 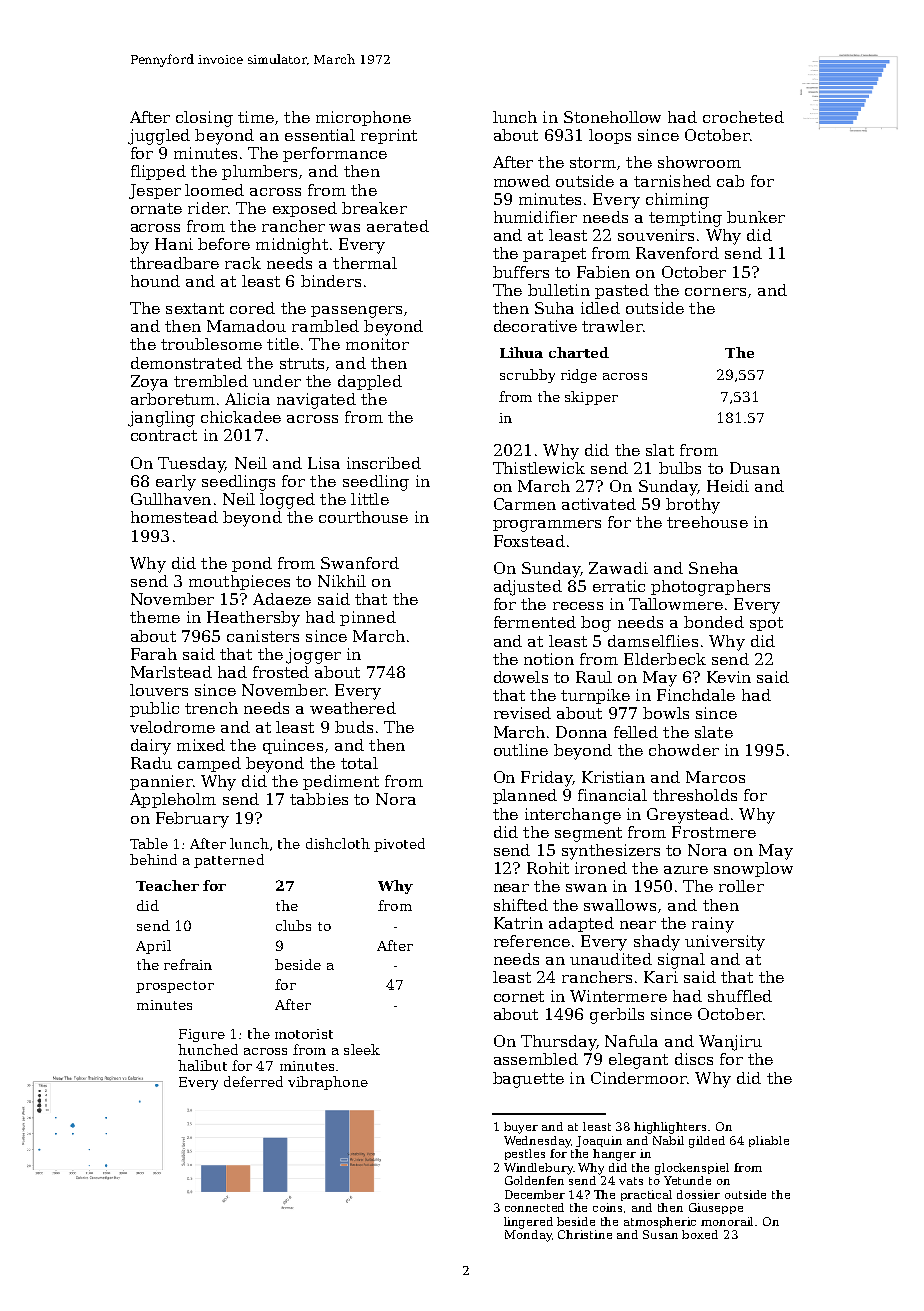 I want to click on Carmen, so click(x=525, y=504).
